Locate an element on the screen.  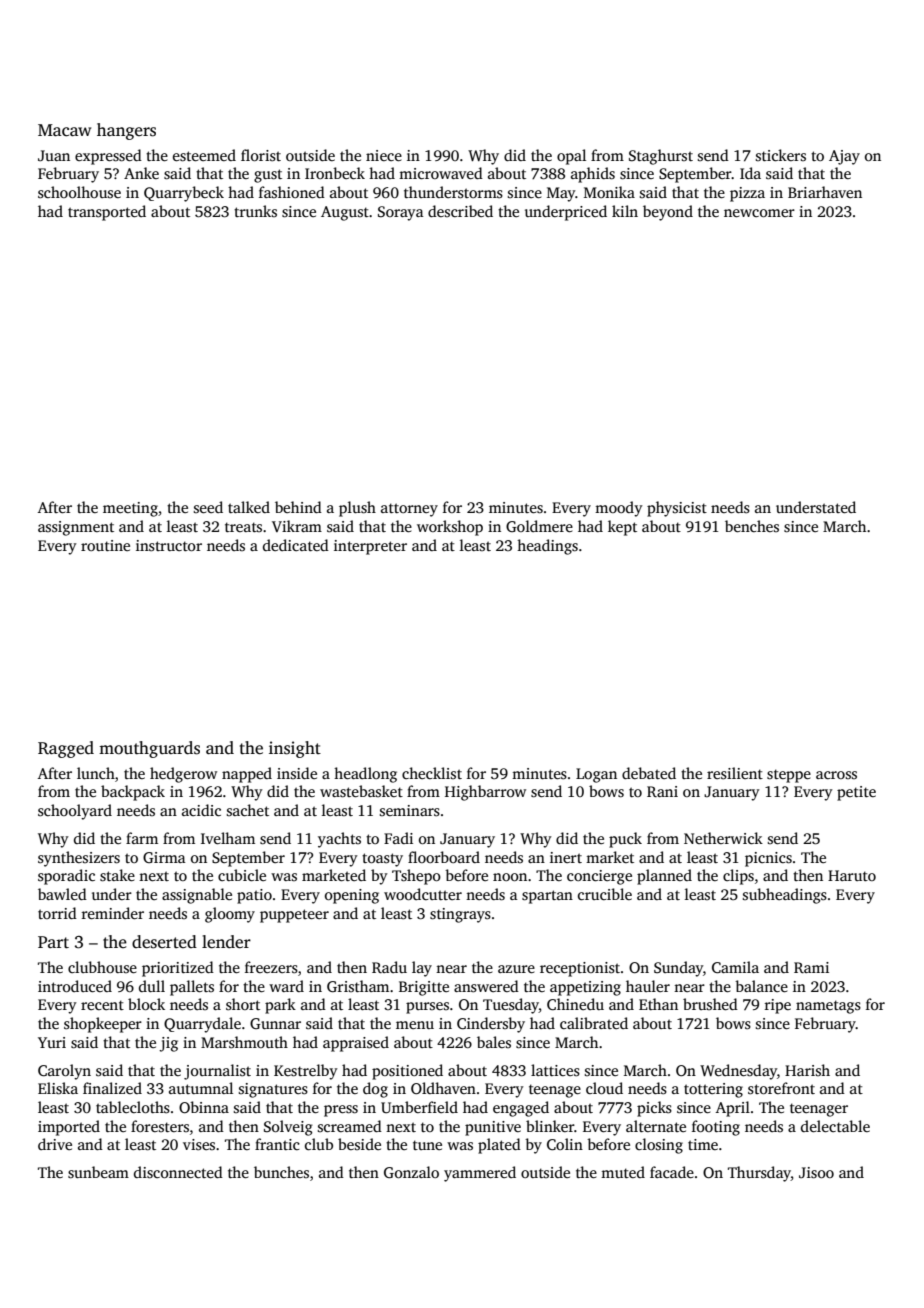
sunbeam is located at coordinates (98, 1172).
